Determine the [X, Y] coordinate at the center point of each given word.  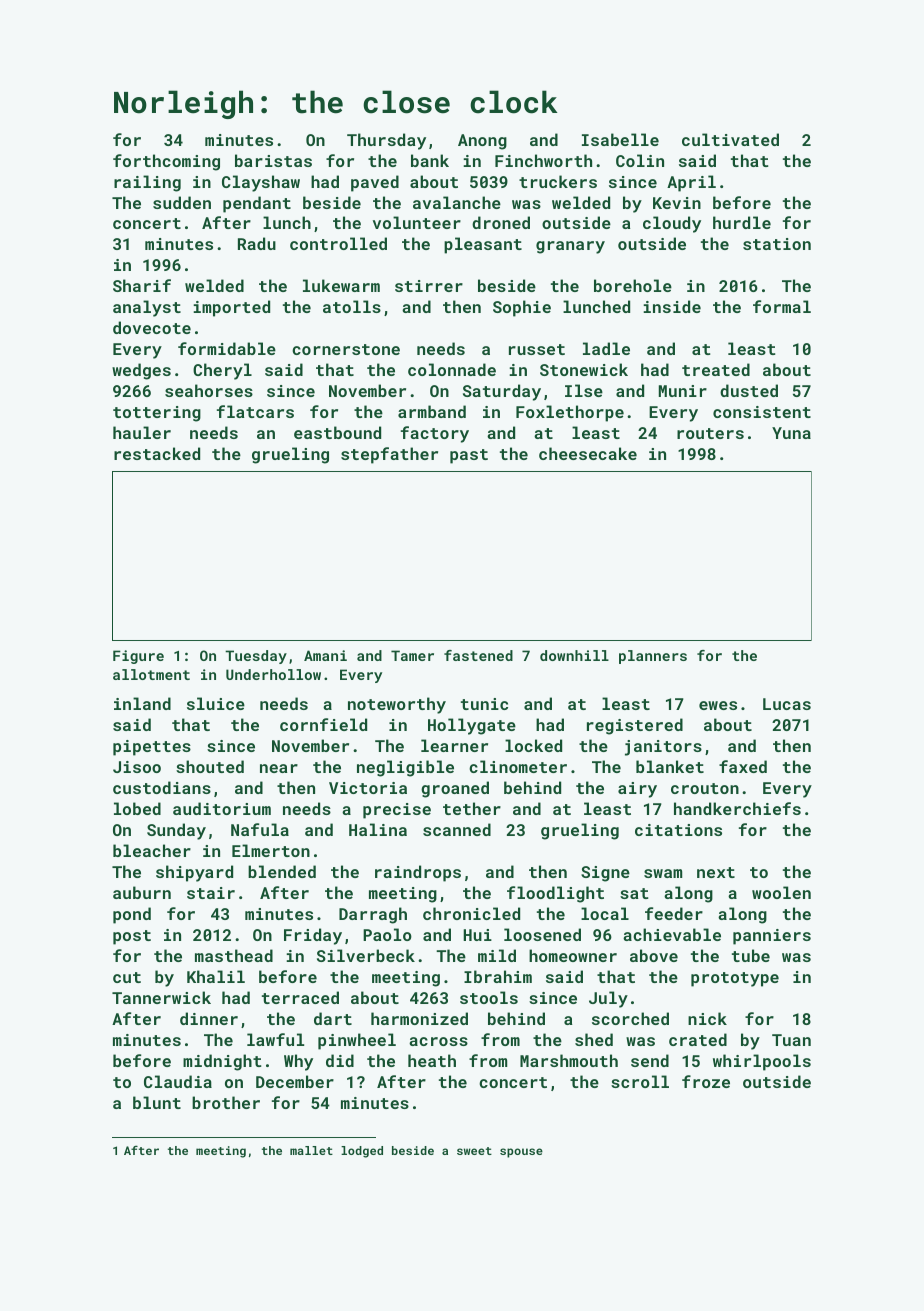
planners [653, 657]
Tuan [791, 1040]
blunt [157, 1102]
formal [782, 306]
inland [142, 703]
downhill [574, 655]
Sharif [142, 285]
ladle [606, 348]
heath [432, 1060]
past [469, 456]
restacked [157, 453]
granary [570, 247]
